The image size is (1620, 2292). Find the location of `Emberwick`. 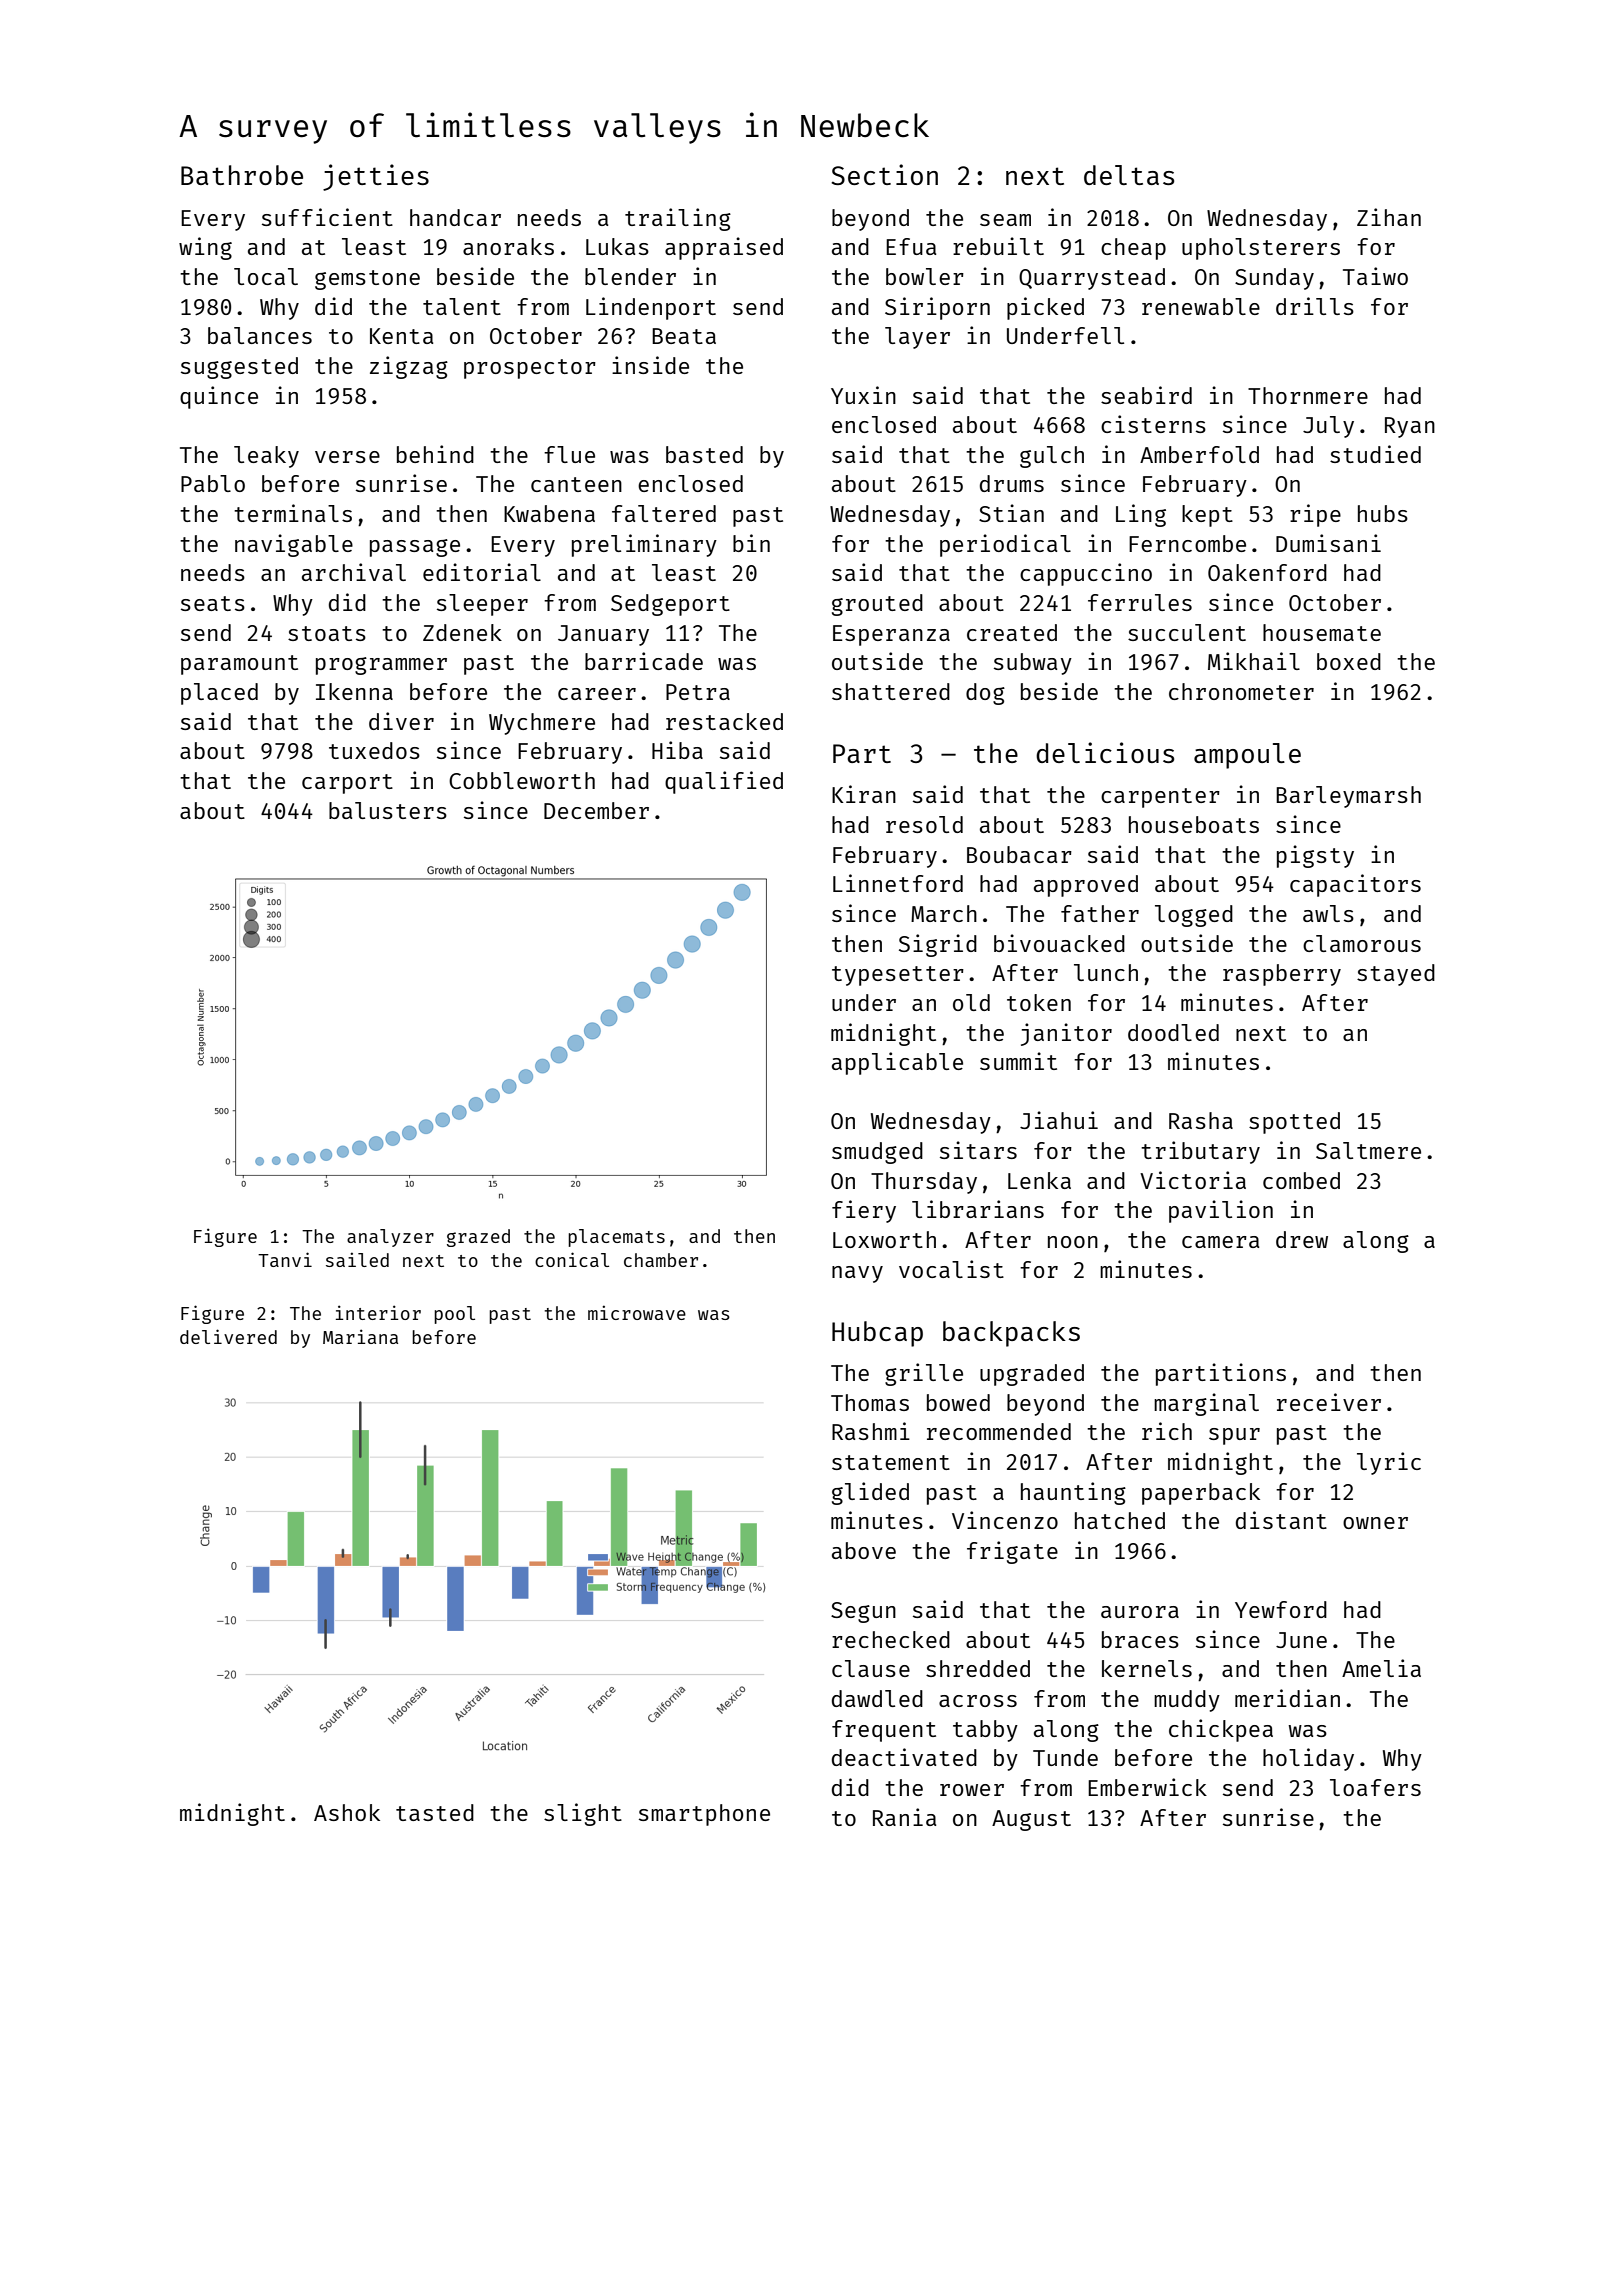

Emberwick is located at coordinates (1147, 1787).
